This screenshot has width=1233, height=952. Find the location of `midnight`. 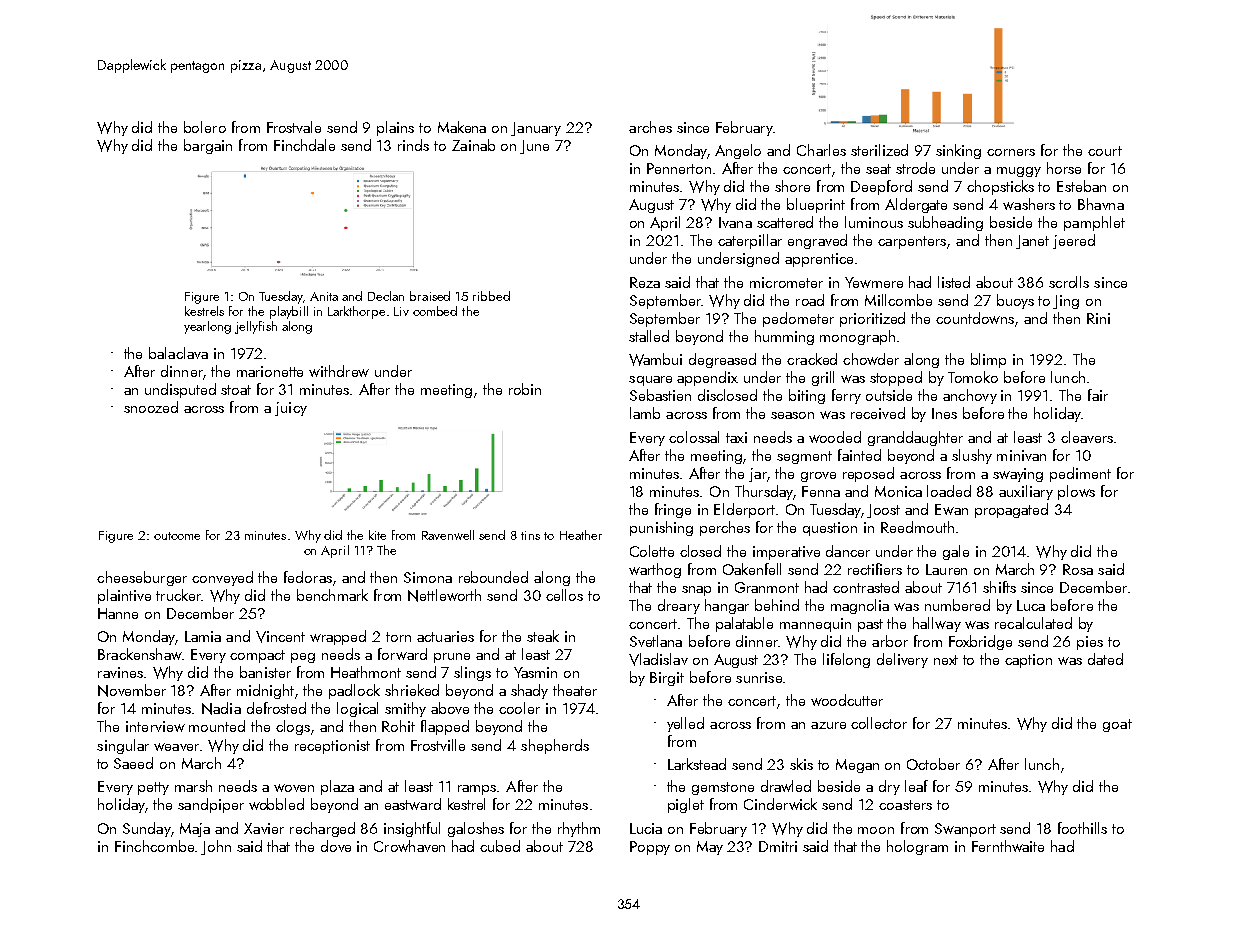

midnight is located at coordinates (265, 691).
